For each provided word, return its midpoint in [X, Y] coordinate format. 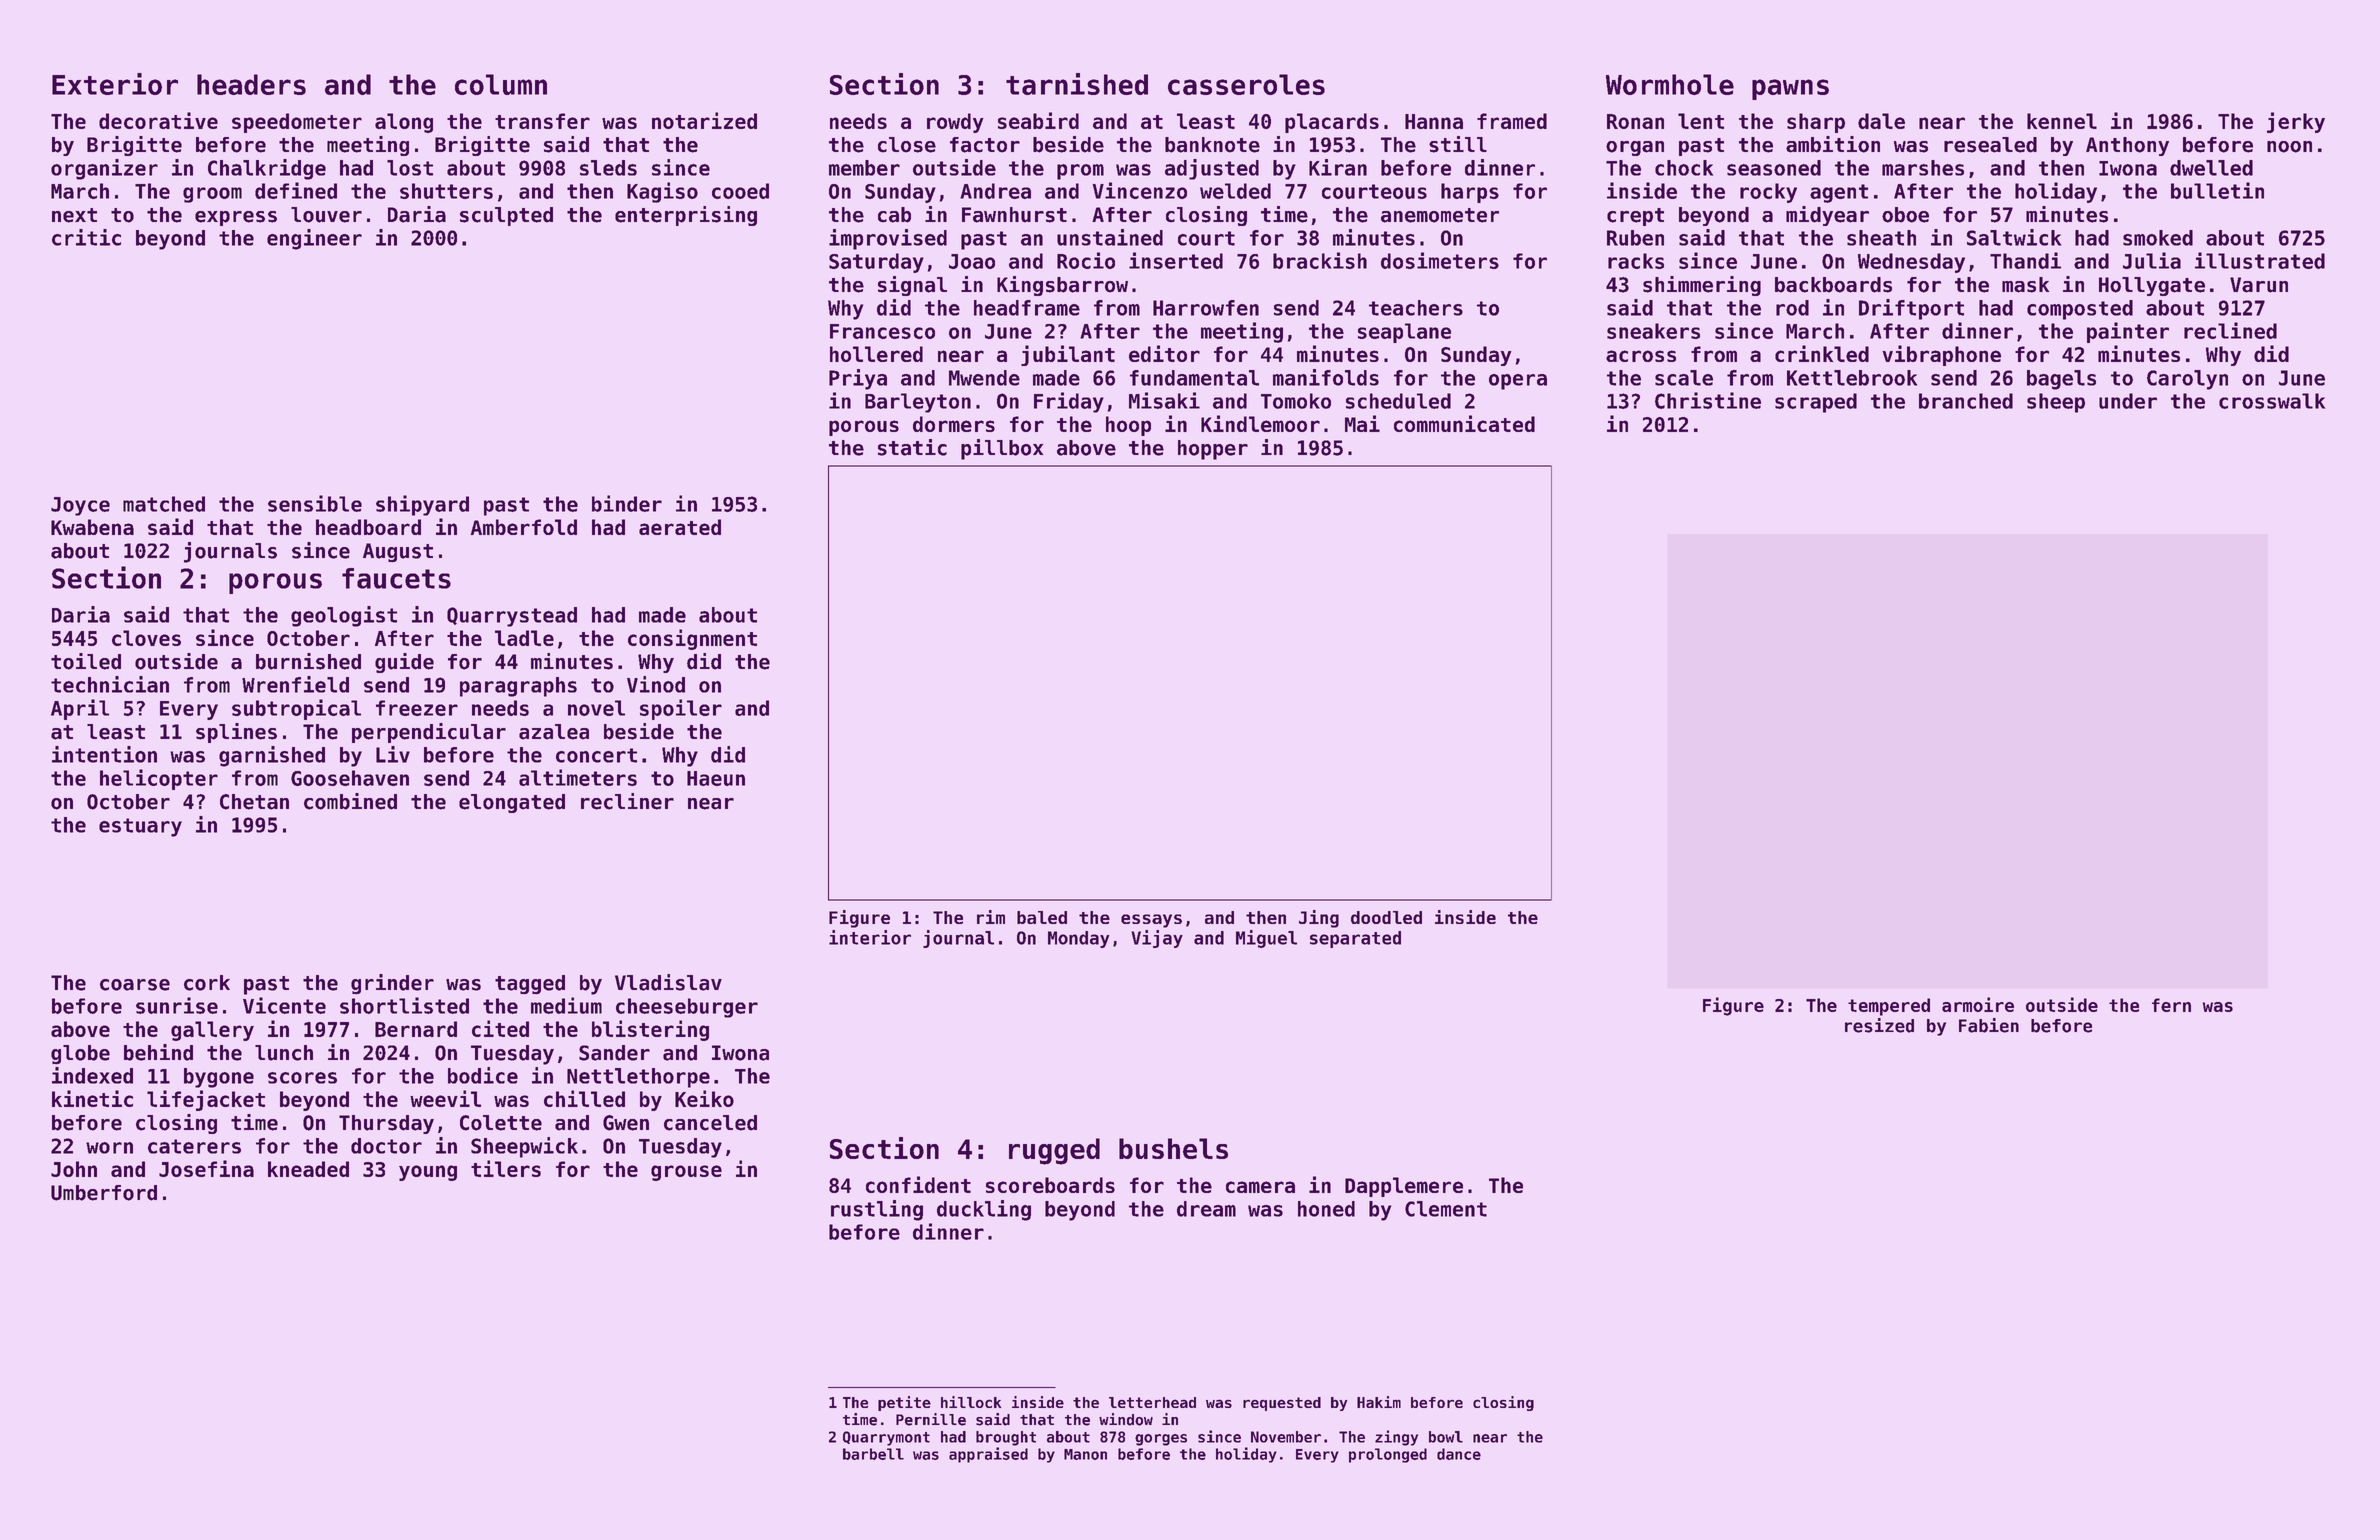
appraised [988, 1455]
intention [104, 754]
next [74, 215]
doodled [1386, 917]
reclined [2230, 330]
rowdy [955, 123]
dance [1459, 1454]
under [2128, 401]
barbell [873, 1454]
